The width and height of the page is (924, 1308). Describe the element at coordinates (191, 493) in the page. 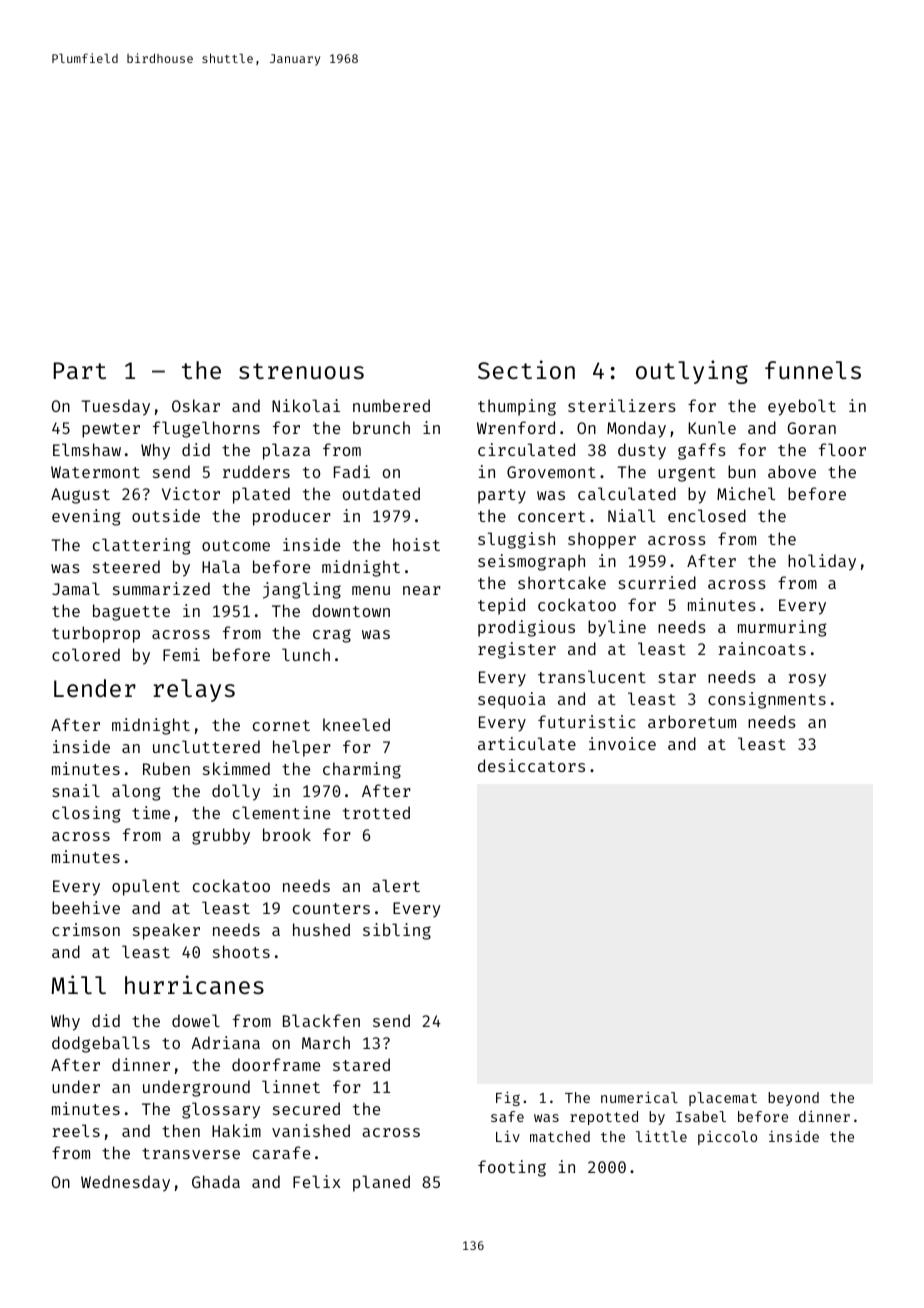

I see `Victor` at that location.
